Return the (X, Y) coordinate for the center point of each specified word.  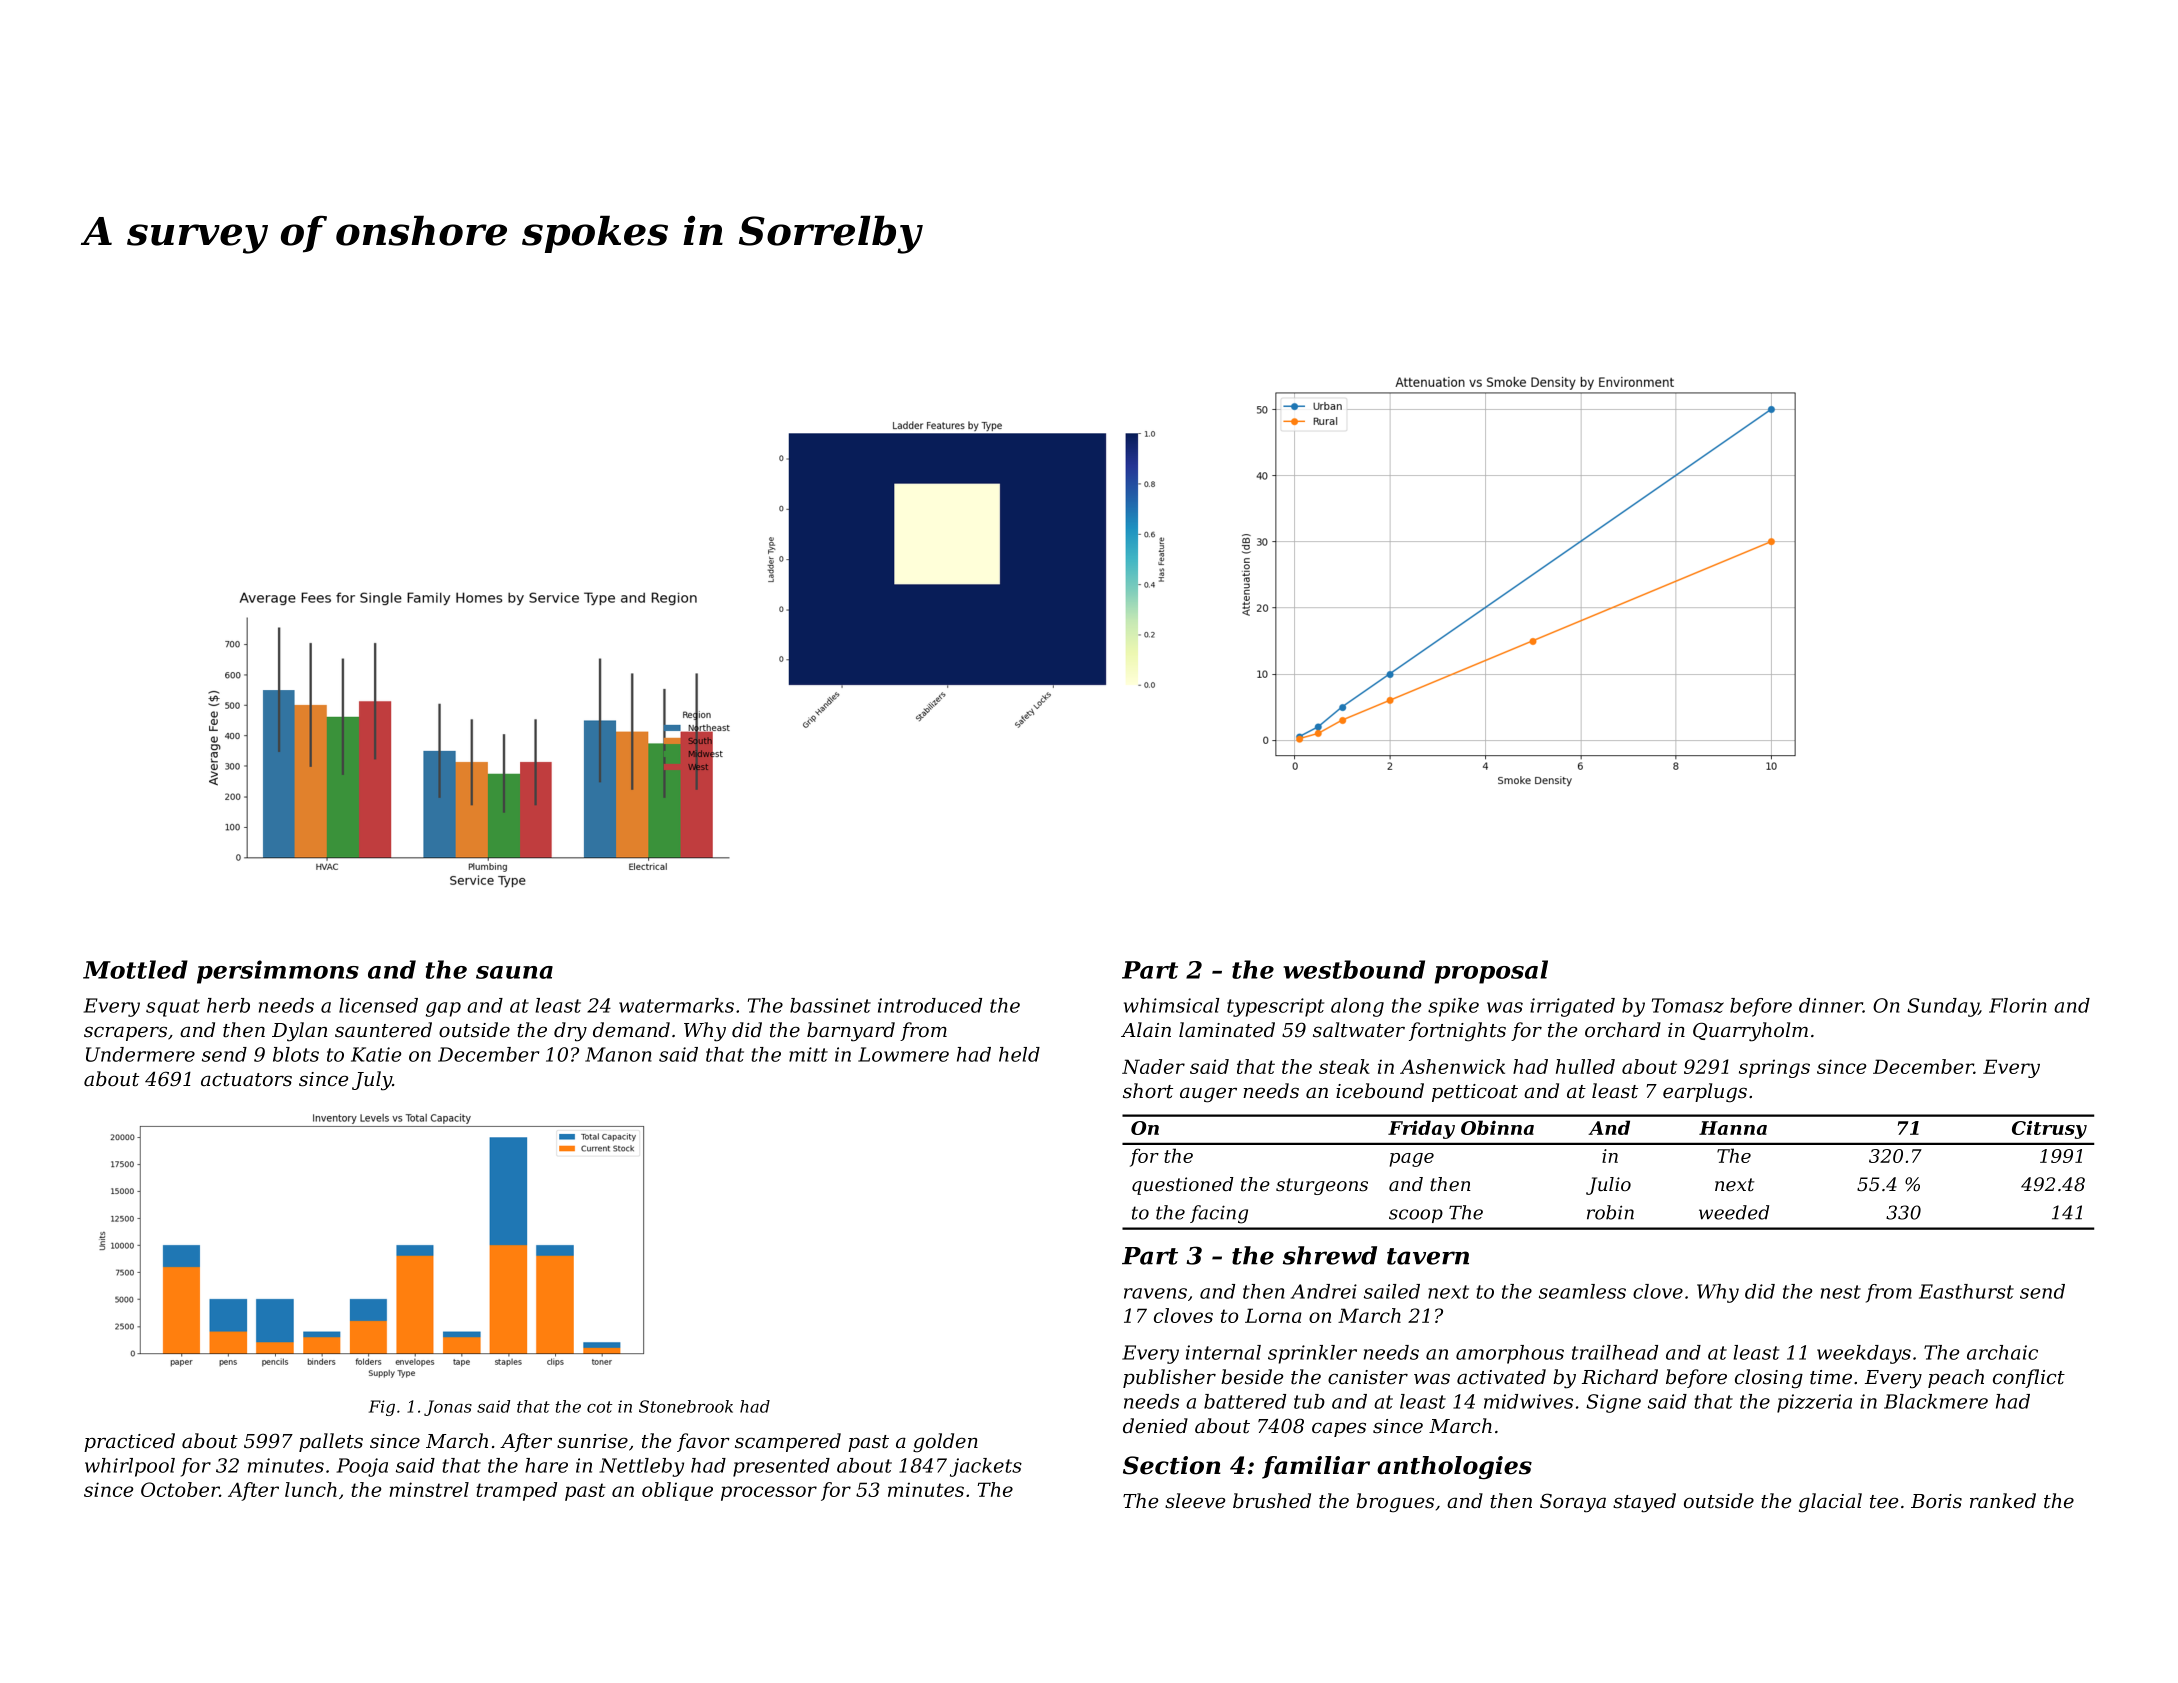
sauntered (383, 1030)
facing (1219, 1214)
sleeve (1195, 1501)
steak (1344, 1066)
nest (1841, 1292)
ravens (1155, 1293)
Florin (2018, 1005)
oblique (677, 1491)
